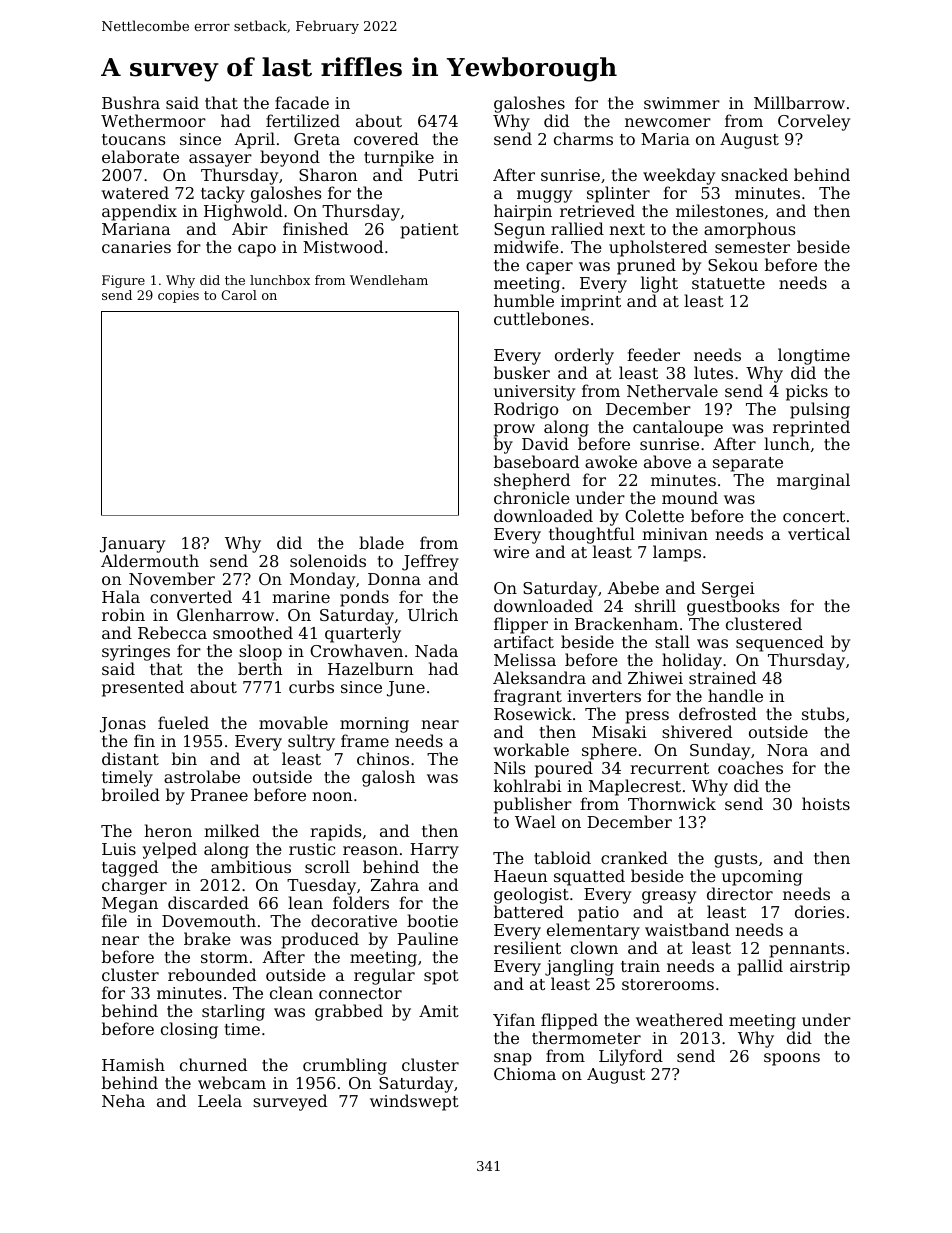  Describe the element at coordinates (383, 758) in the image. I see `chinos` at that location.
